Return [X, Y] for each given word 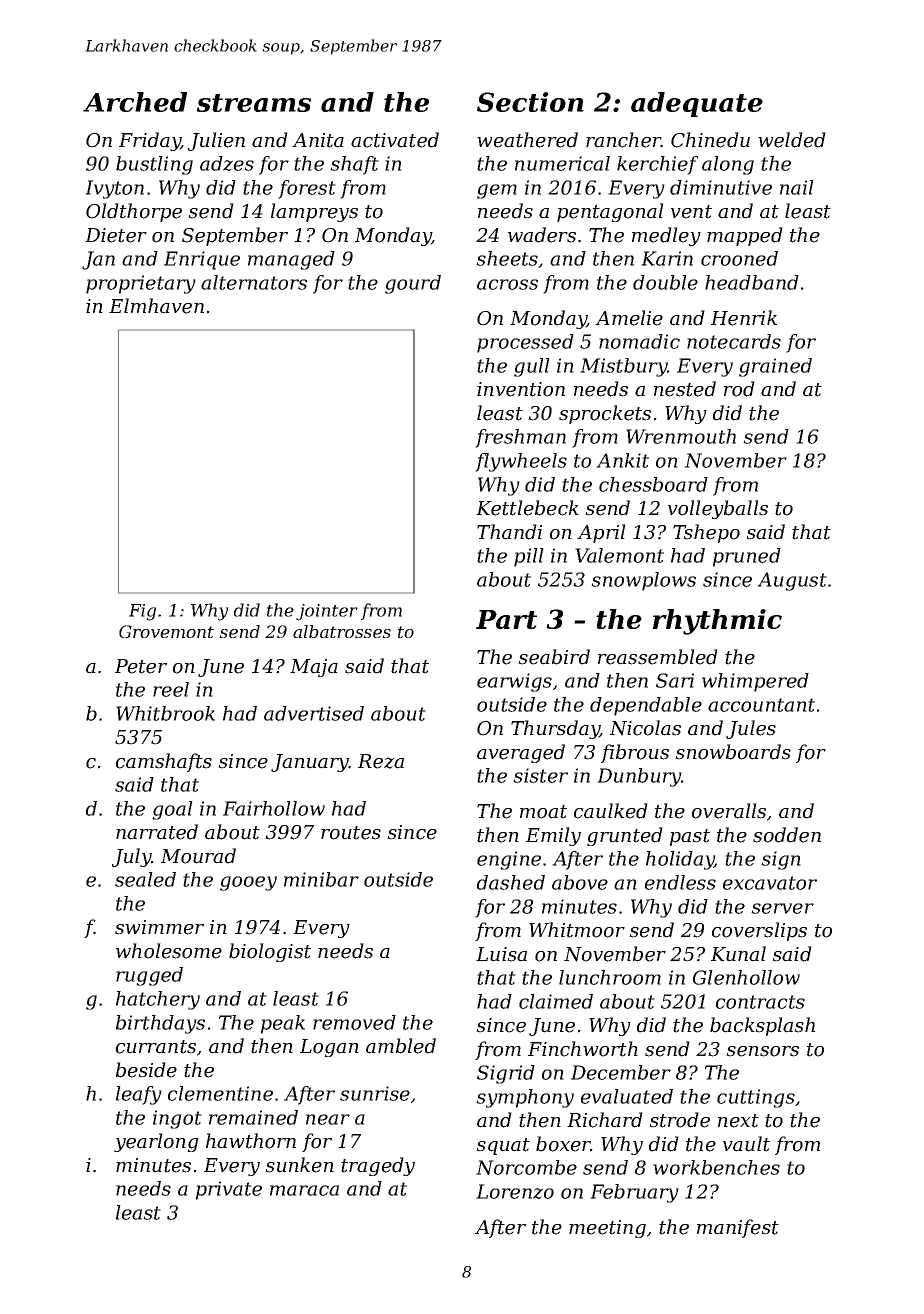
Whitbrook [165, 713]
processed [525, 343]
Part [506, 619]
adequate [697, 104]
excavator [770, 883]
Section [530, 102]
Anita [318, 140]
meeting [607, 1229]
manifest [738, 1228]
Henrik [744, 318]
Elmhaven [156, 306]
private [229, 1190]
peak [283, 1024]
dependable [646, 706]
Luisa [501, 954]
